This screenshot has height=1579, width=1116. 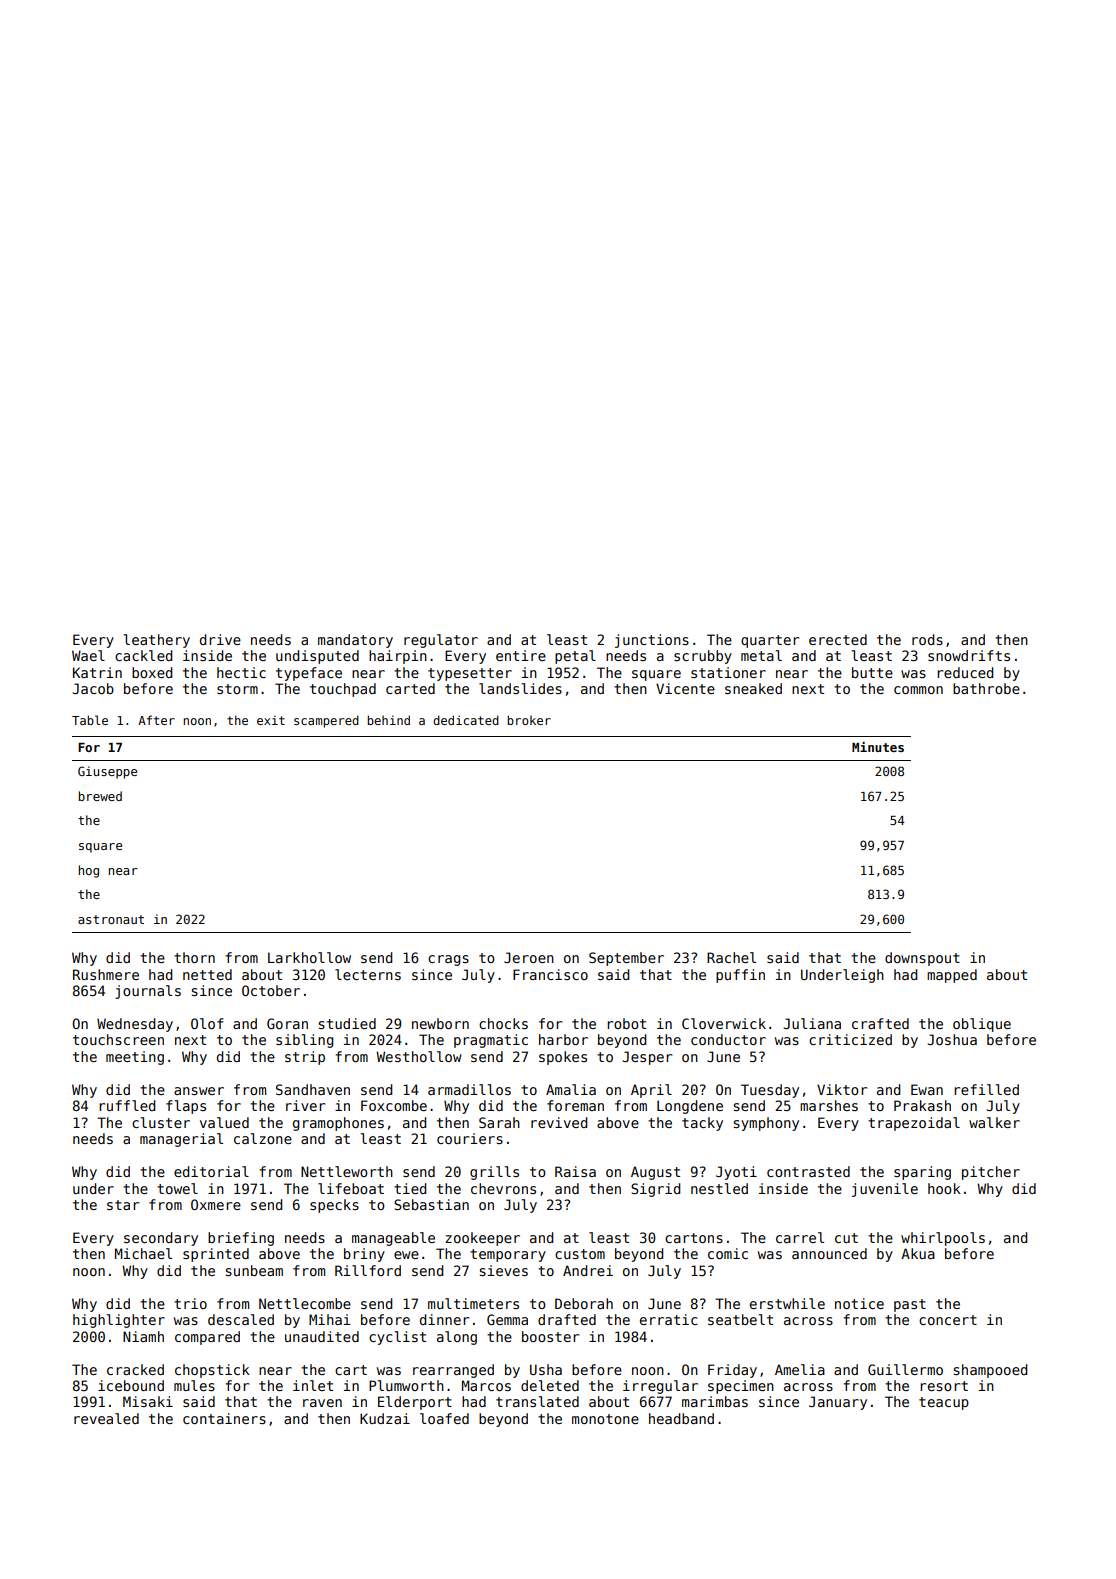 I want to click on Minutes, so click(x=878, y=747).
